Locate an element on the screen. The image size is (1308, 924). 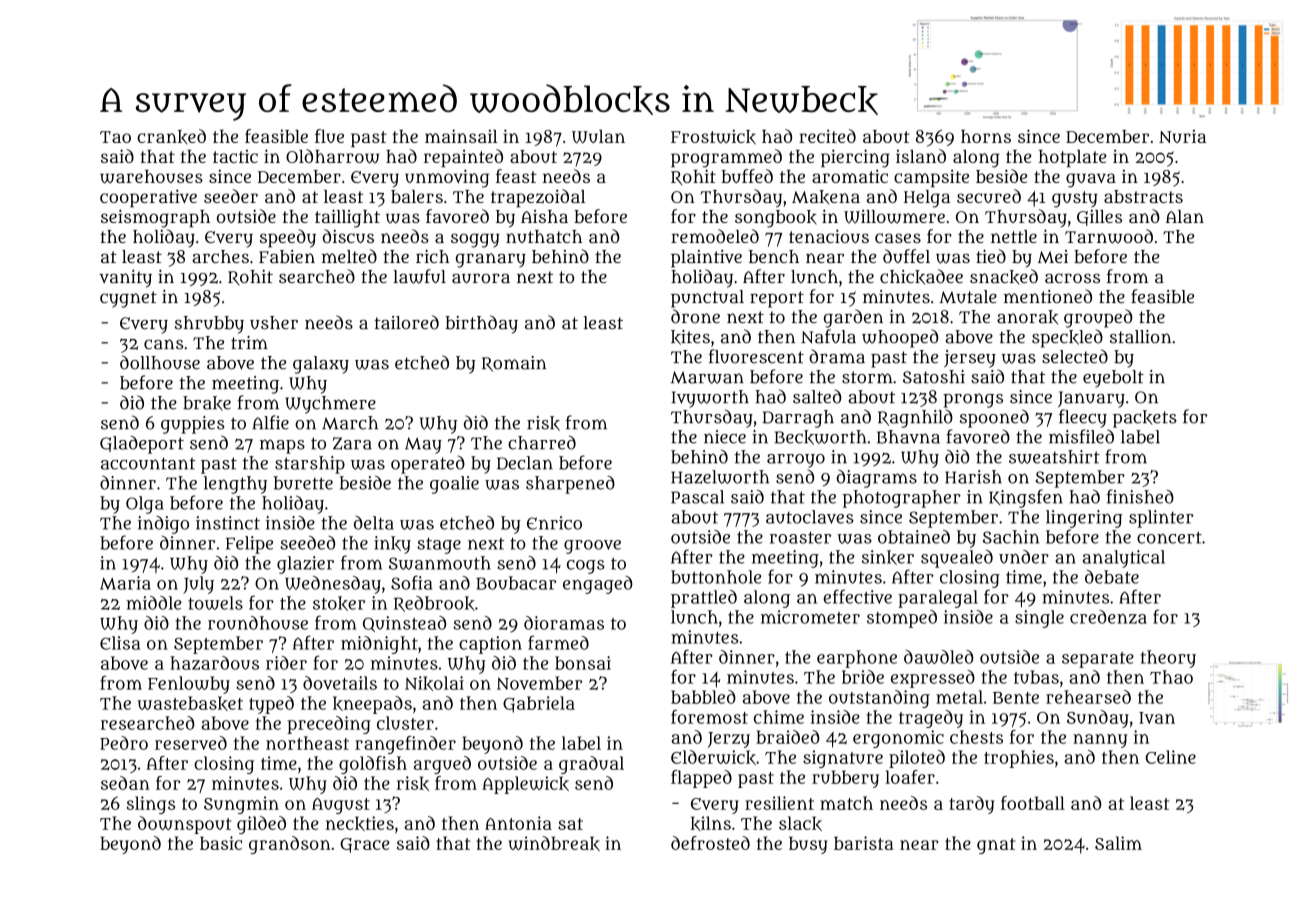
galaxy is located at coordinates (321, 365).
